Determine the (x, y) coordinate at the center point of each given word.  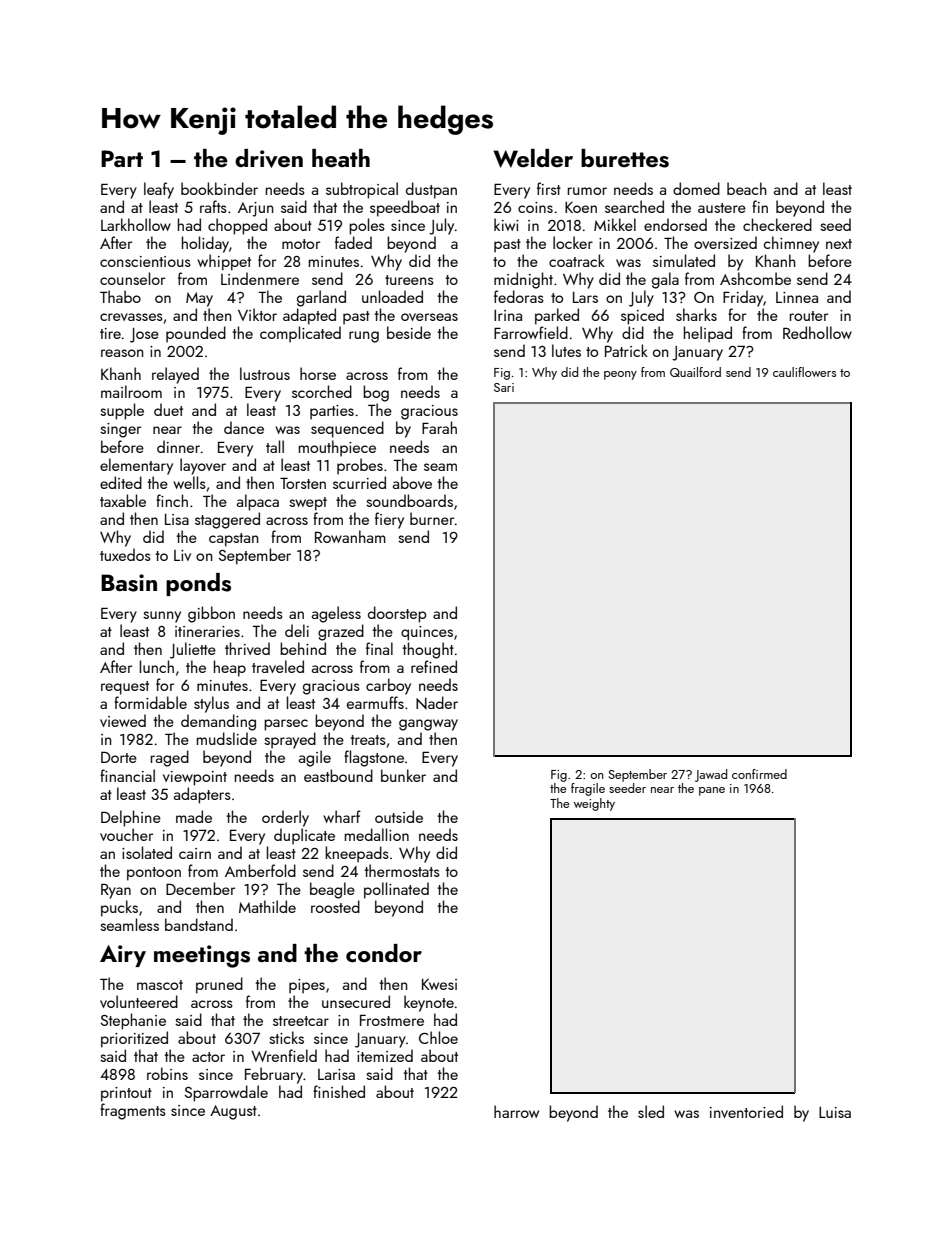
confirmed (759, 774)
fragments (133, 1111)
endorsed (675, 224)
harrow (516, 1111)
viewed (123, 720)
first (549, 188)
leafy (159, 190)
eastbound (338, 775)
